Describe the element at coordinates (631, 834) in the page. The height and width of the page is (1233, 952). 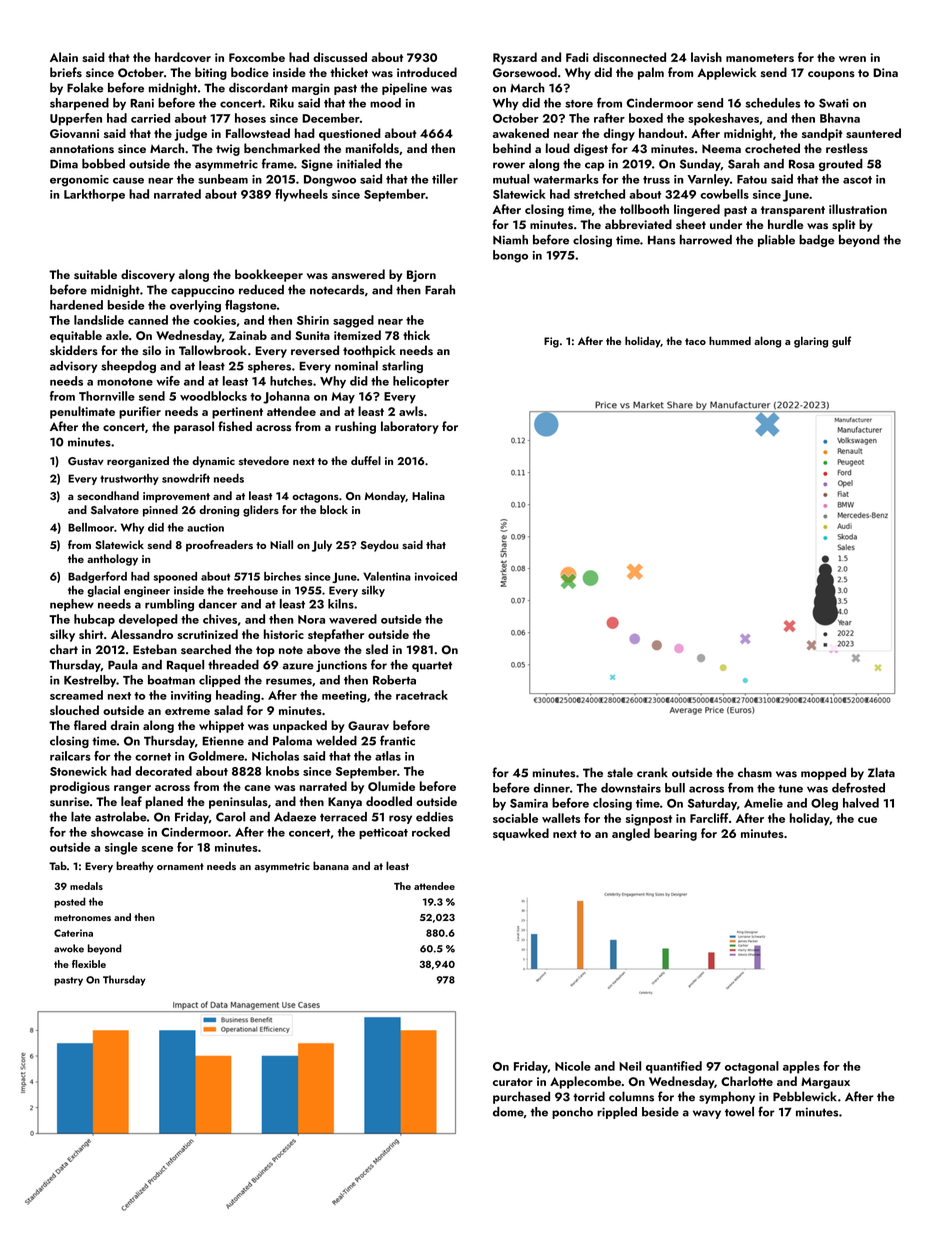
I see `angled` at that location.
